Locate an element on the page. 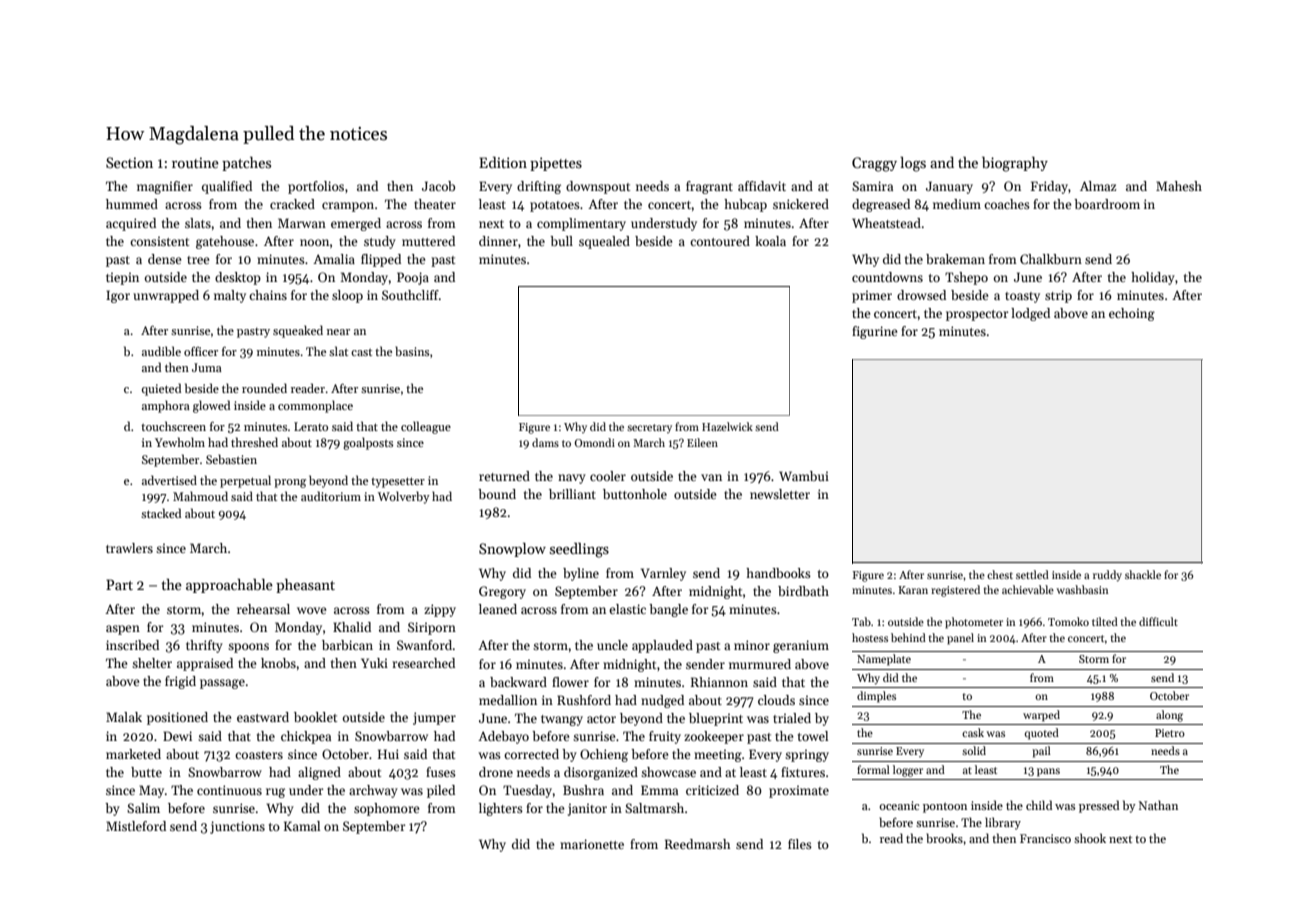  strip is located at coordinates (1058, 296).
